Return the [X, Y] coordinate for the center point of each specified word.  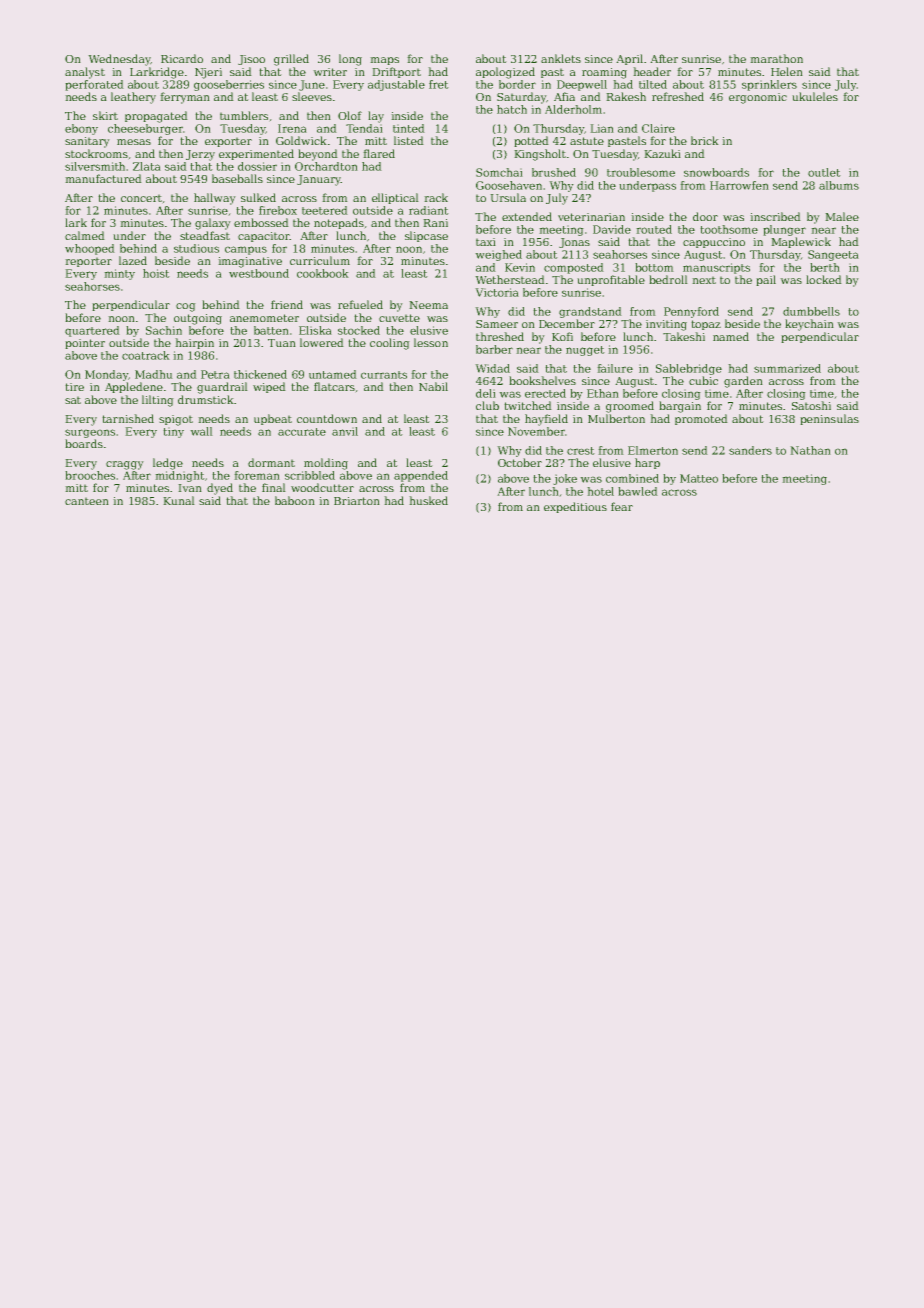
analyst [85, 73]
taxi [486, 242]
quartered [92, 331]
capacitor [264, 237]
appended [421, 476]
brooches [90, 475]
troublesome [641, 172]
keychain [809, 325]
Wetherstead [510, 279]
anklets [561, 58]
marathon [776, 58]
